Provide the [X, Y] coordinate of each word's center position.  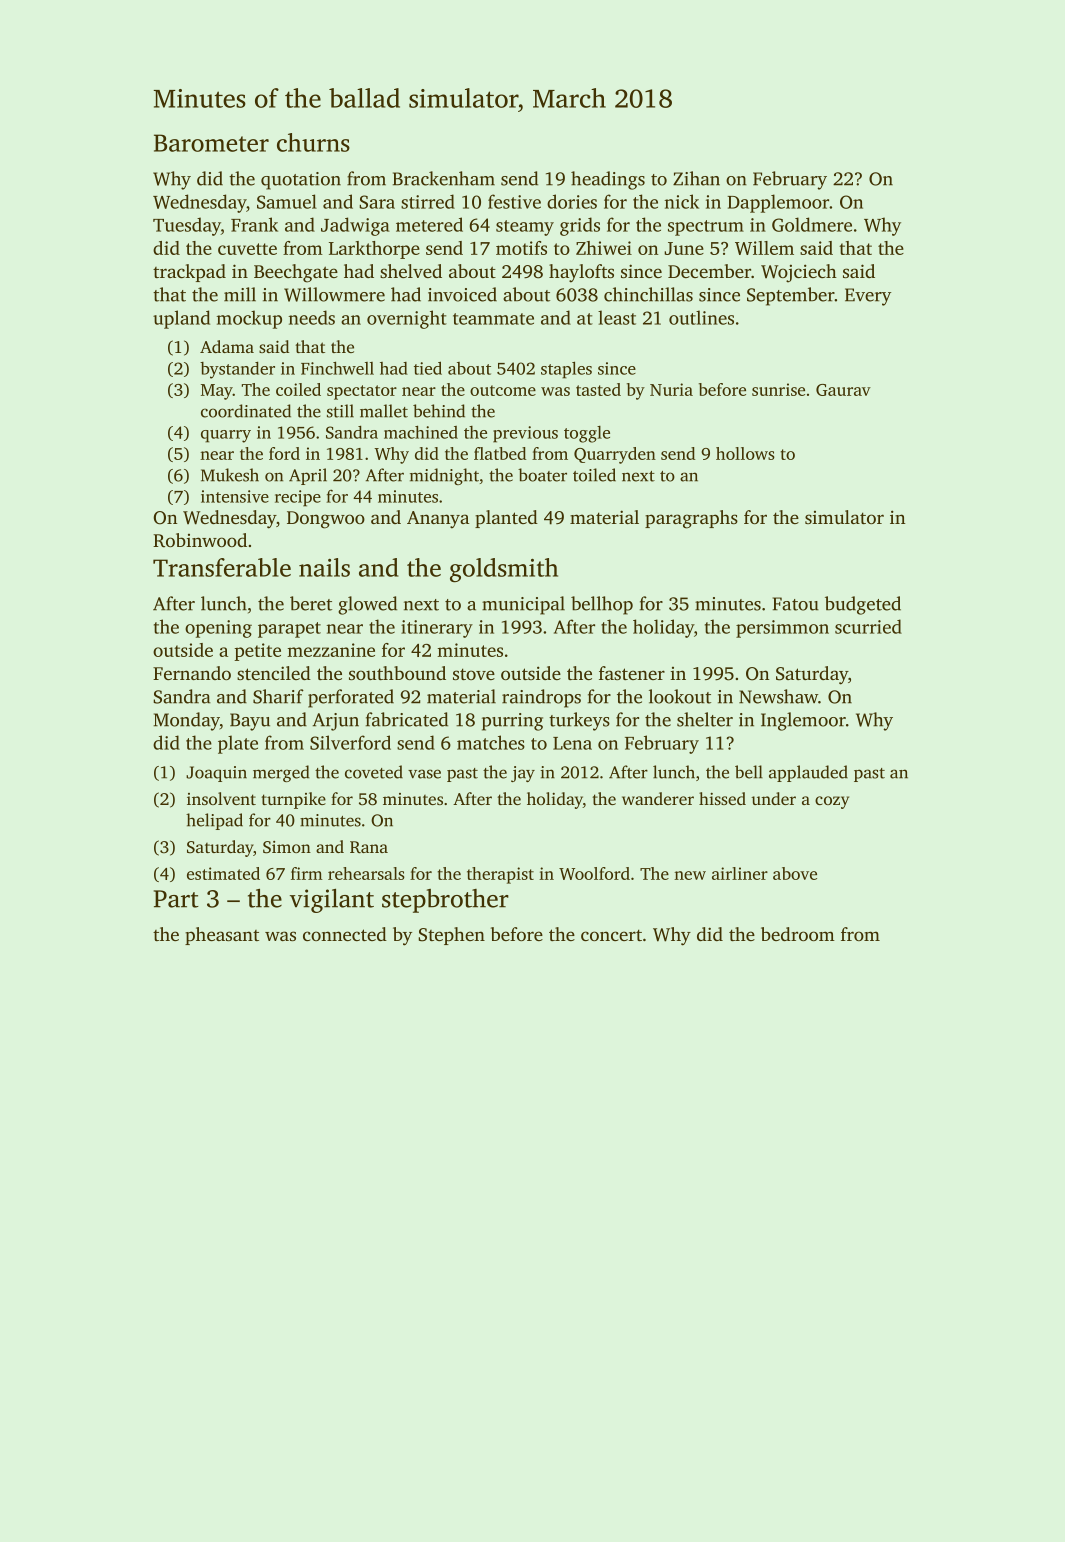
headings [608, 180]
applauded [808, 773]
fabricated [407, 719]
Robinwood [200, 540]
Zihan [696, 178]
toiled [594, 475]
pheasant [222, 936]
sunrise [778, 389]
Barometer [211, 143]
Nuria [671, 389]
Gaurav [843, 390]
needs [311, 317]
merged [281, 773]
